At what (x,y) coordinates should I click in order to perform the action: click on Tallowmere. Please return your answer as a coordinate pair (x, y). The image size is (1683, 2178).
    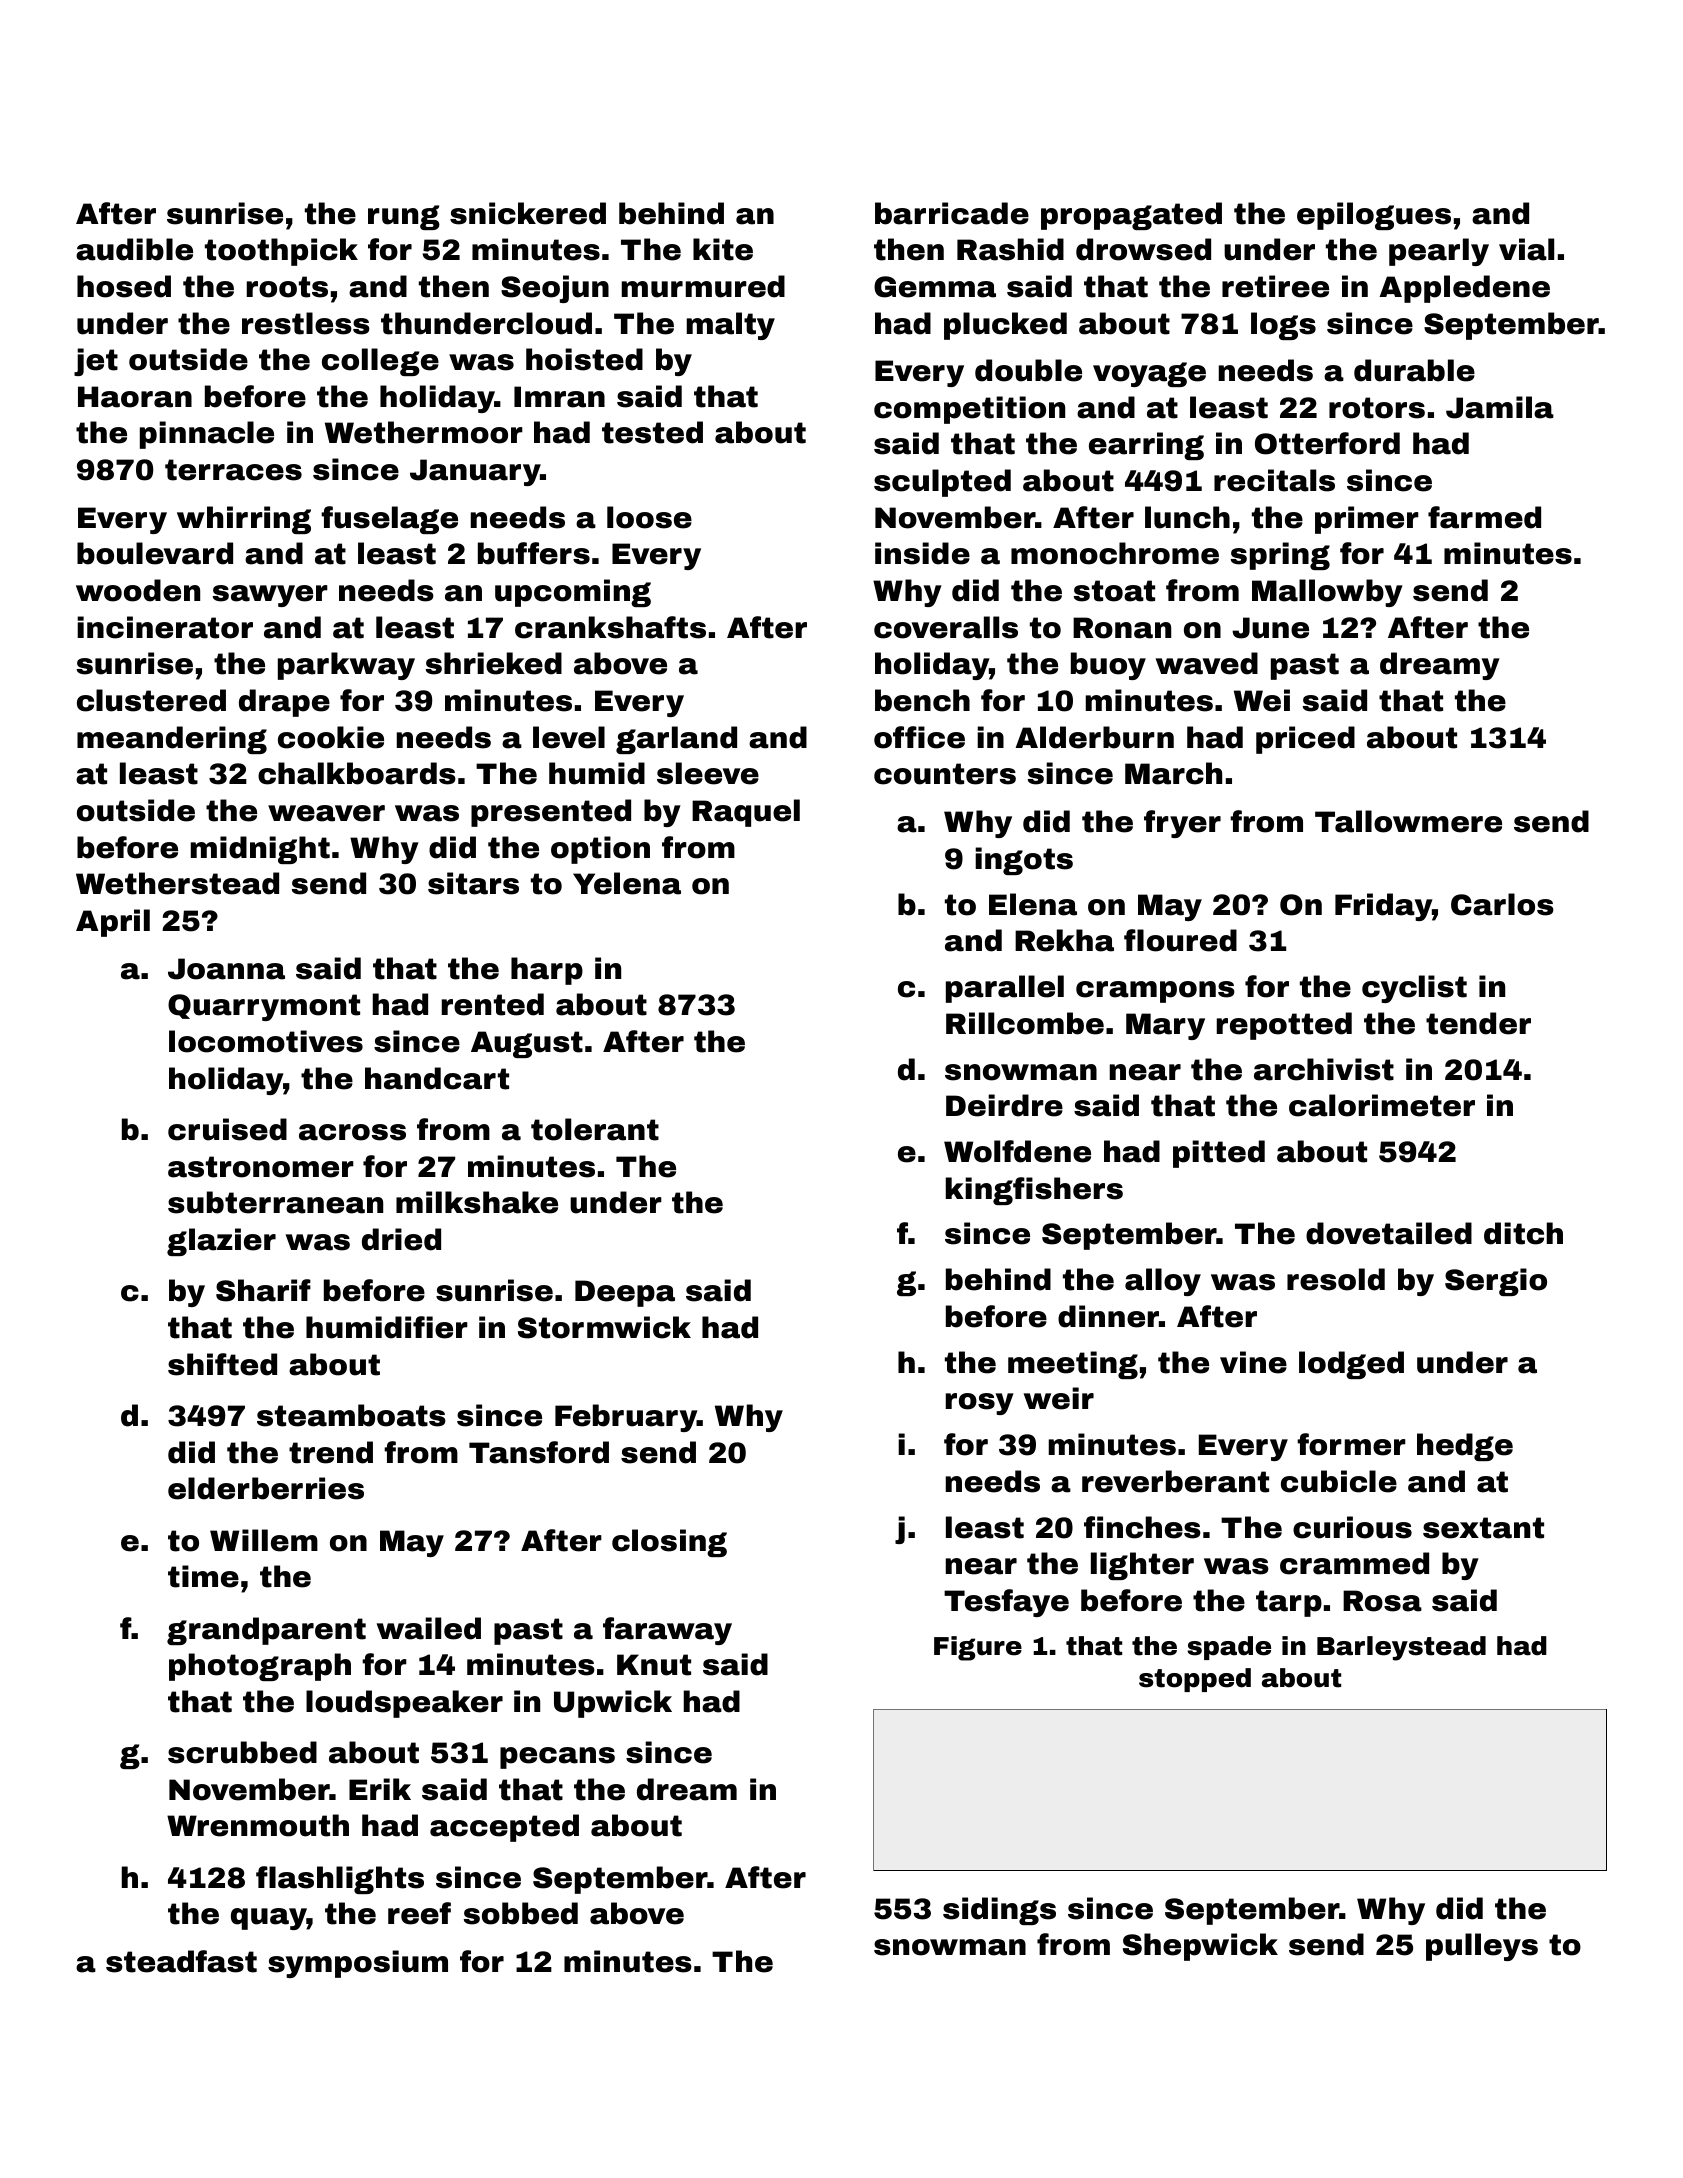
    Looking at the image, I should click on (1408, 821).
